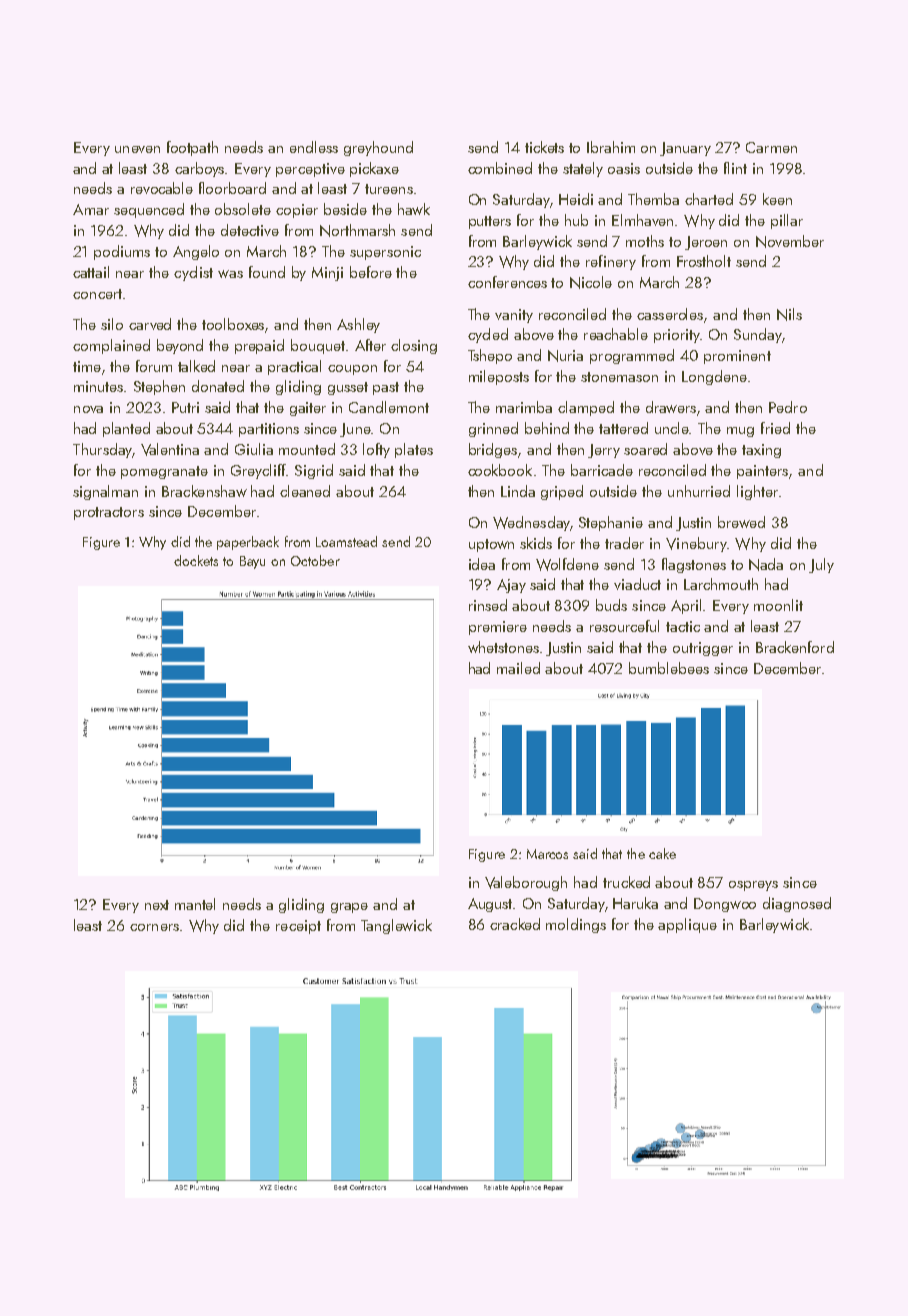 Image resolution: width=908 pixels, height=1316 pixels. Describe the element at coordinates (170, 449) in the page. I see `Valentina` at that location.
